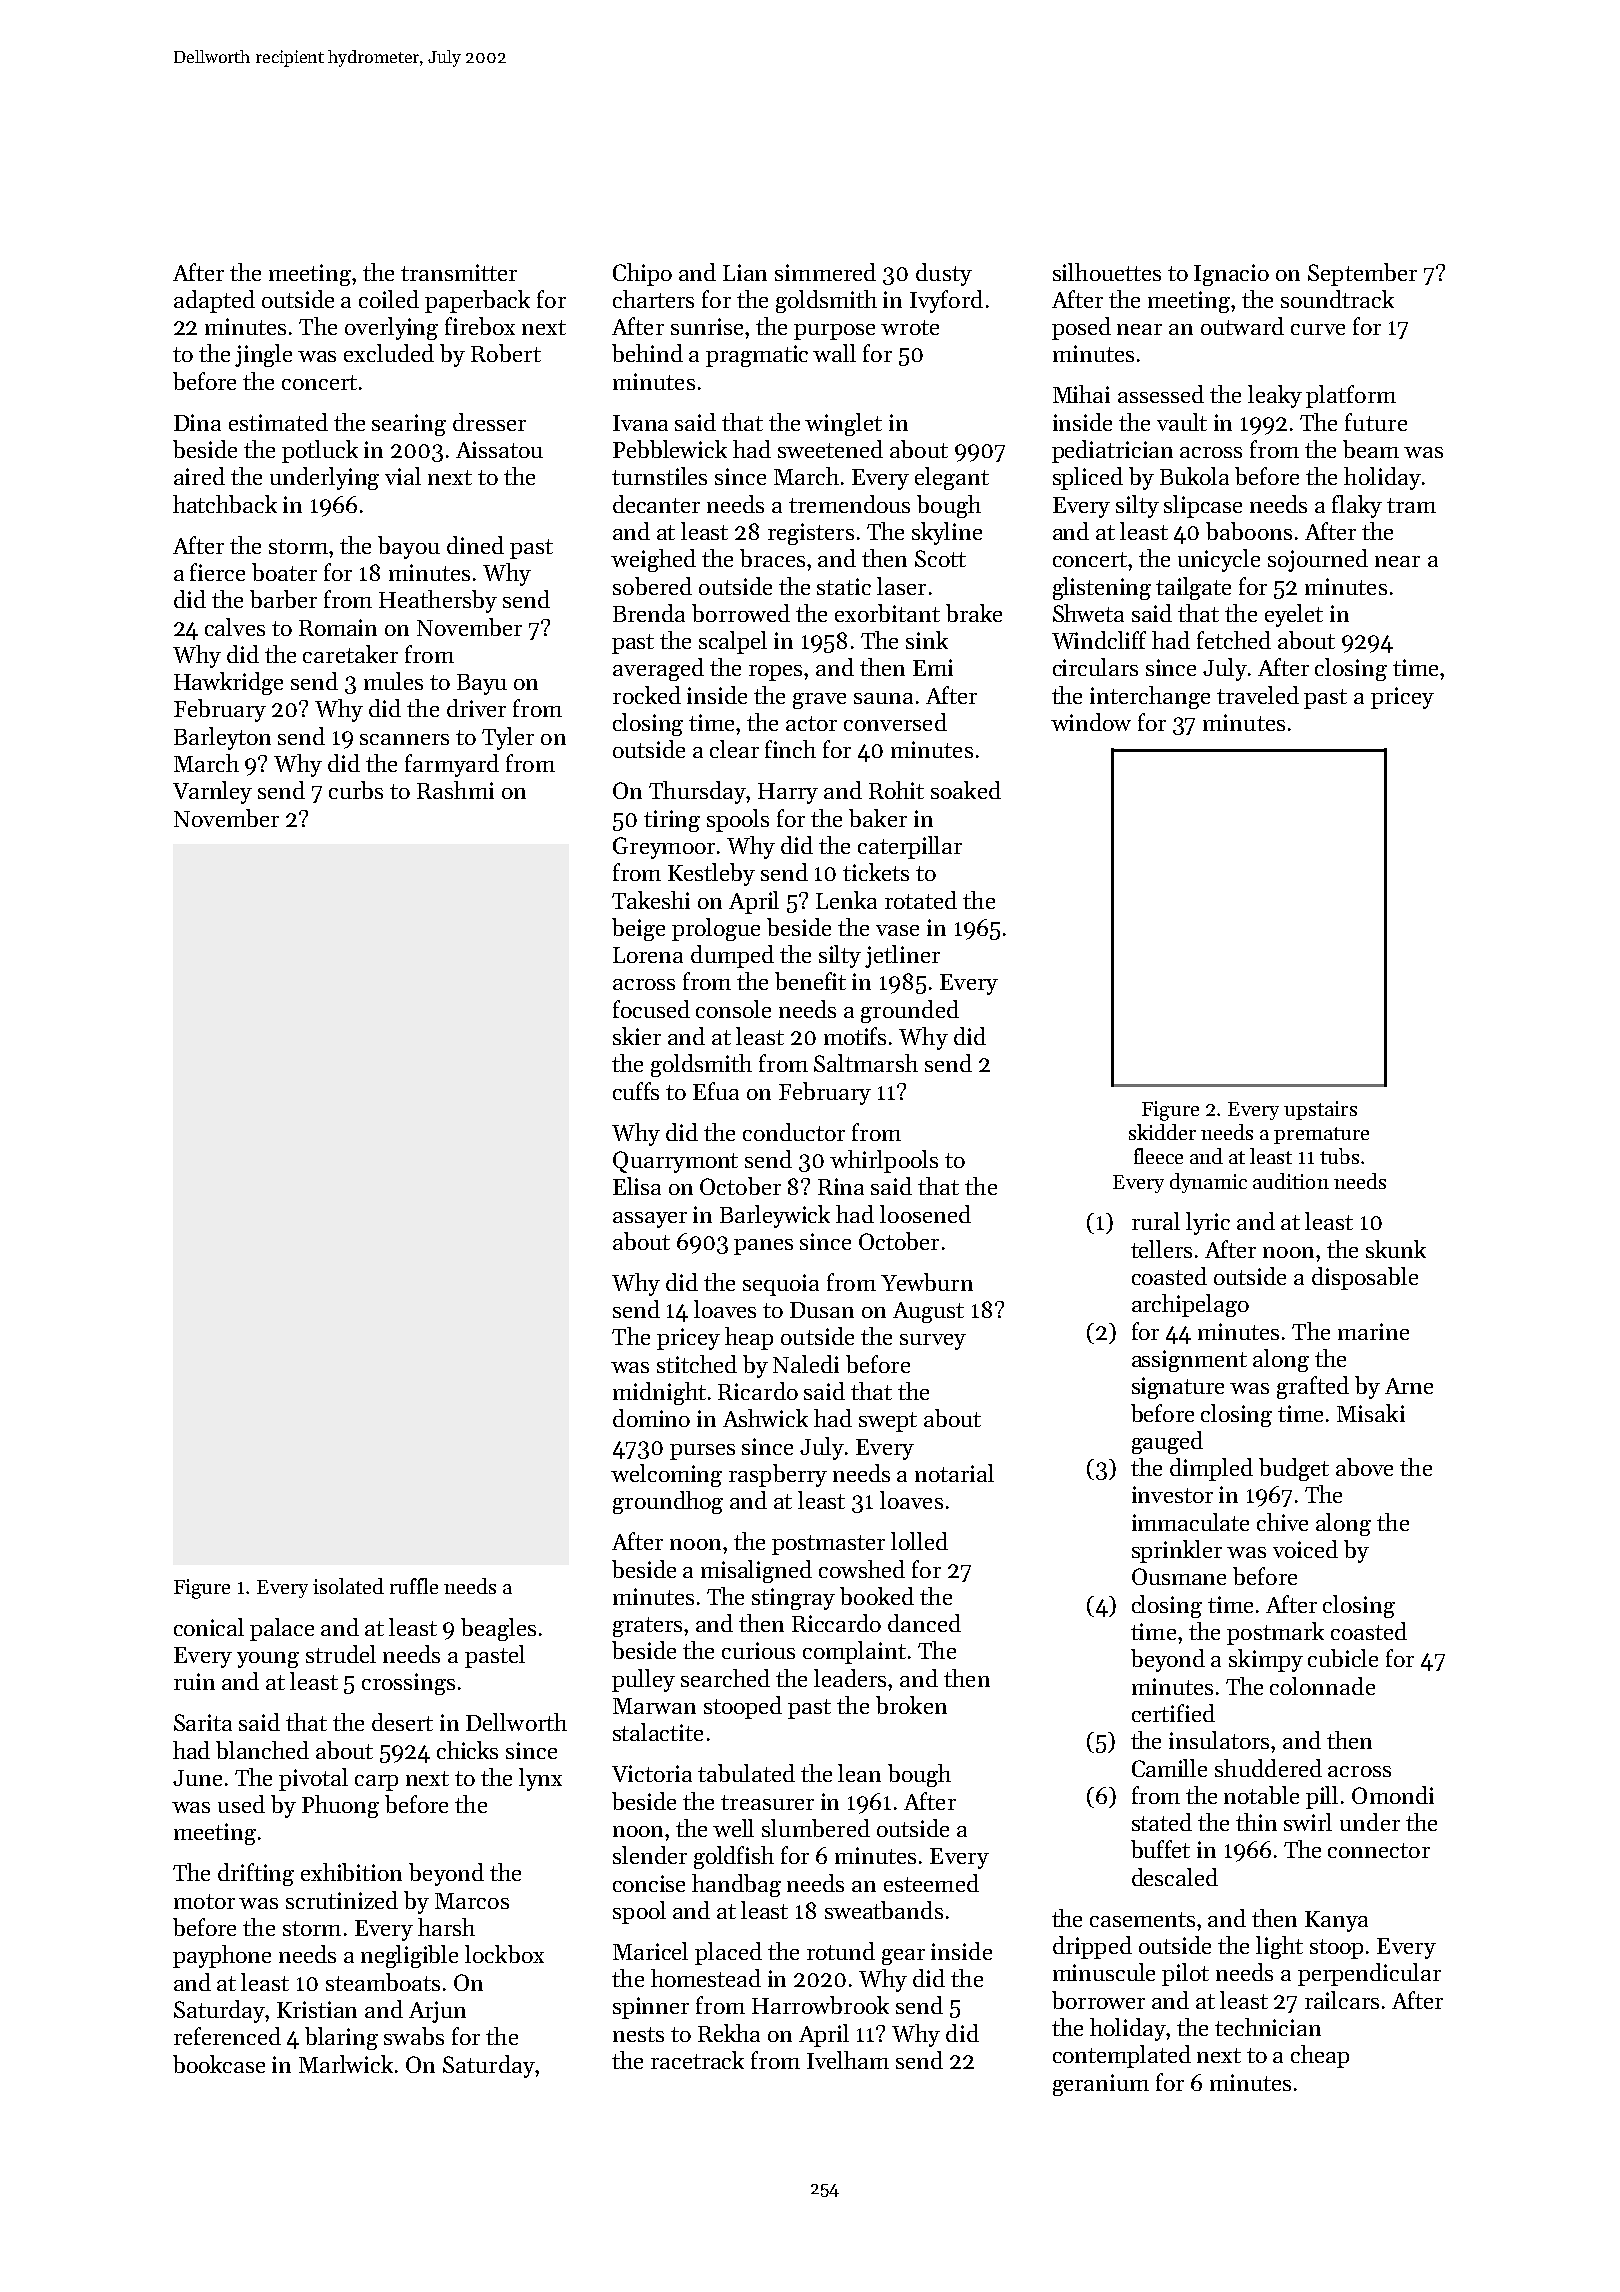 The image size is (1620, 2292). I want to click on Windcliff, so click(1099, 640).
